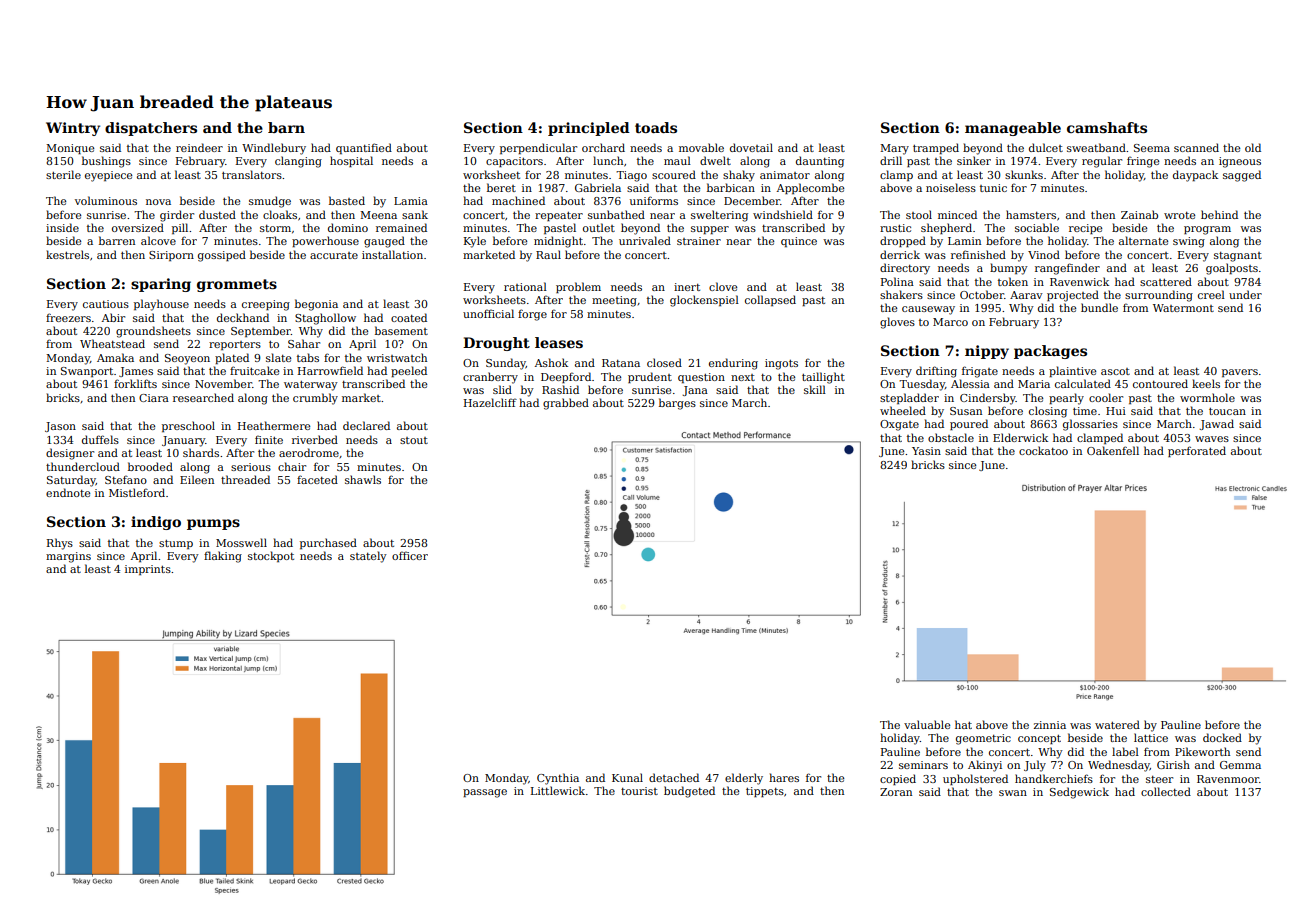 The height and width of the image is (924, 1308). What do you see at coordinates (1043, 450) in the image?
I see `cockatoo` at bounding box center [1043, 450].
